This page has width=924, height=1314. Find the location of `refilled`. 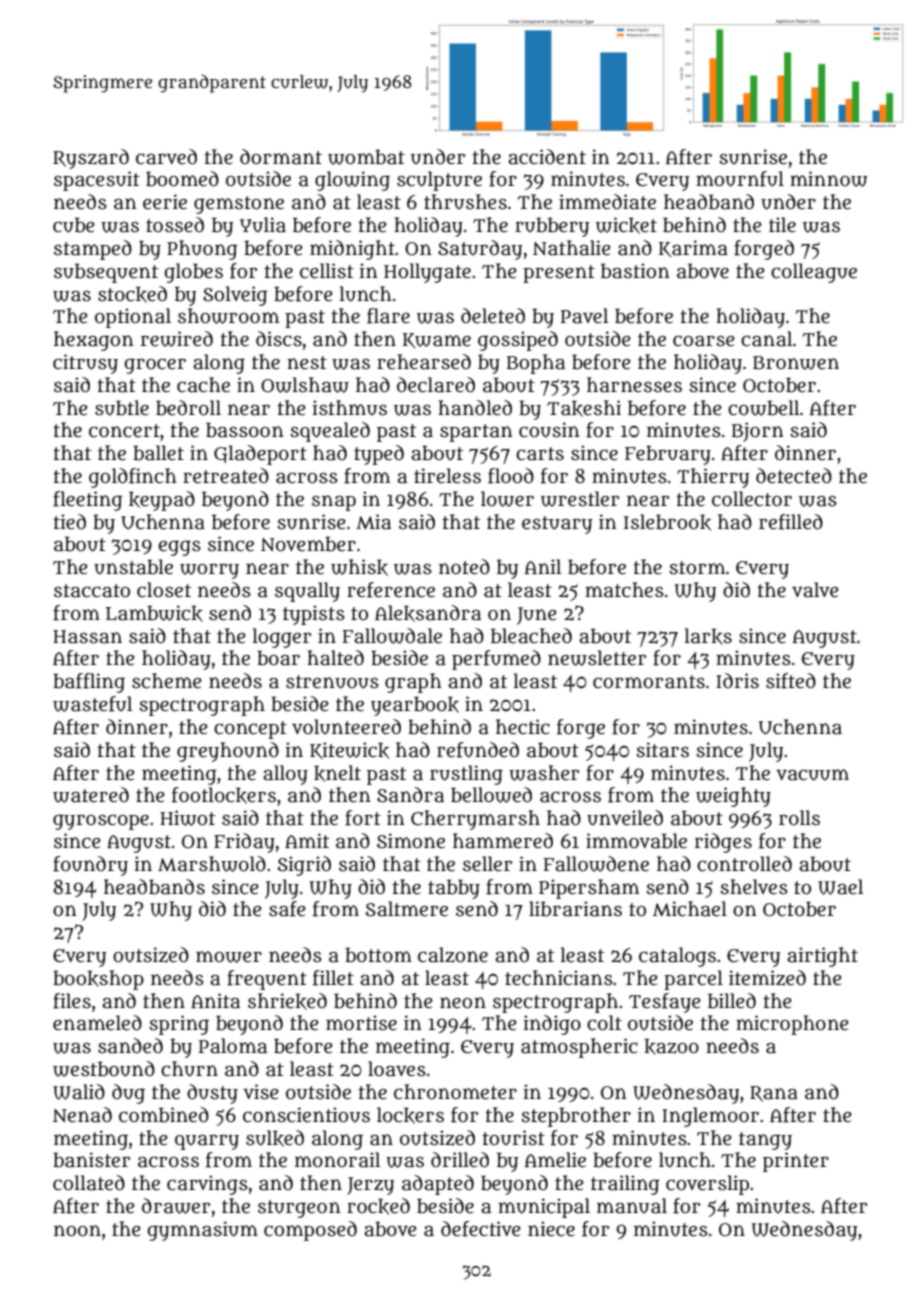

refilled is located at coordinates (791, 522).
